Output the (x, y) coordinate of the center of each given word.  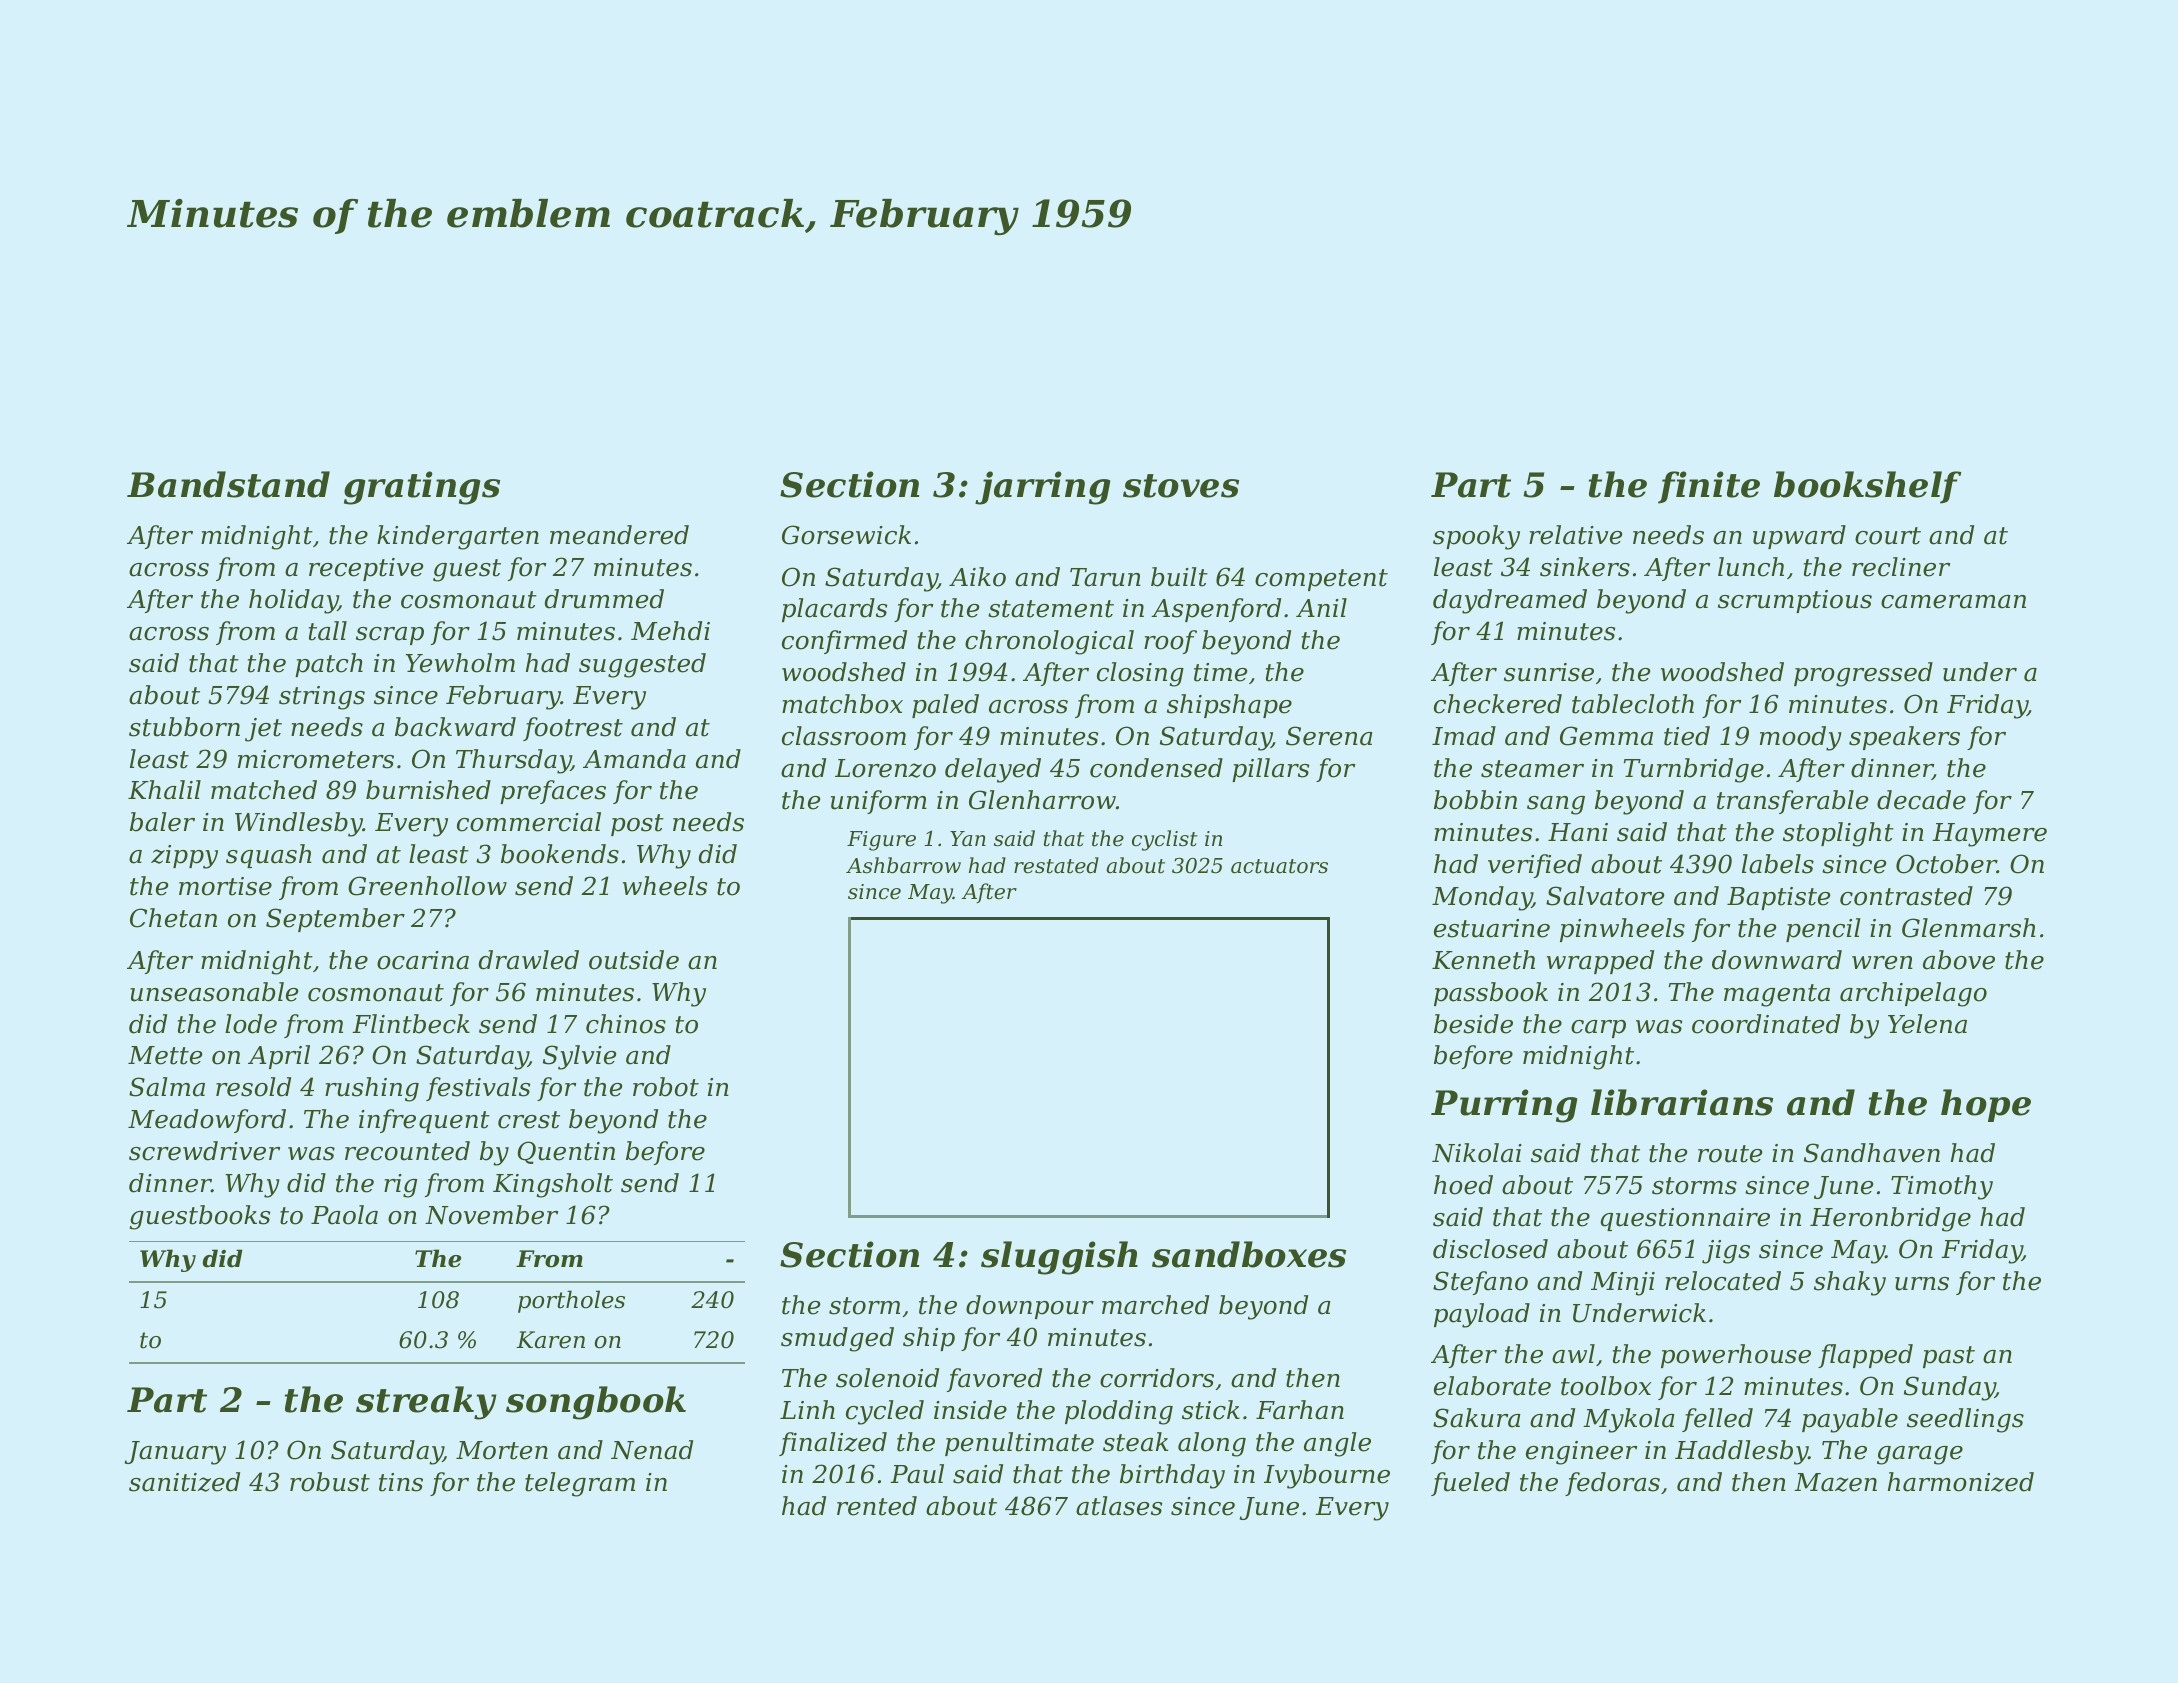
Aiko (977, 577)
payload (1482, 1315)
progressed (1863, 674)
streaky (426, 1403)
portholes (571, 1301)
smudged (837, 1339)
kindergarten (458, 537)
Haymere (1989, 835)
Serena (1329, 736)
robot (666, 1087)
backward (455, 727)
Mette (165, 1055)
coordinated (1766, 1024)
